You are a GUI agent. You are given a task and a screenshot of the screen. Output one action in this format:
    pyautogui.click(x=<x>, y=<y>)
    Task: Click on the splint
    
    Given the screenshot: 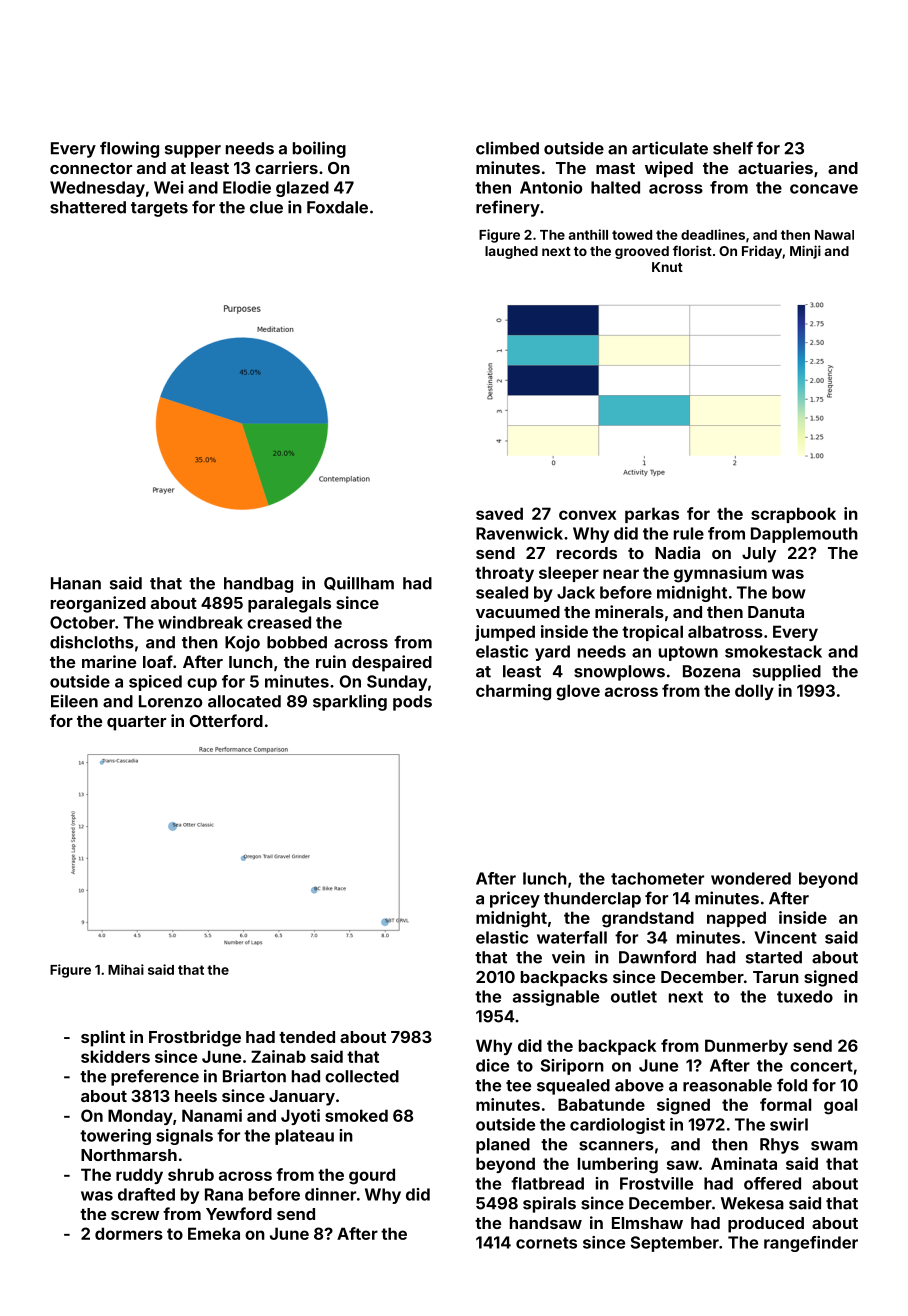 What is the action you would take?
    pyautogui.click(x=103, y=1038)
